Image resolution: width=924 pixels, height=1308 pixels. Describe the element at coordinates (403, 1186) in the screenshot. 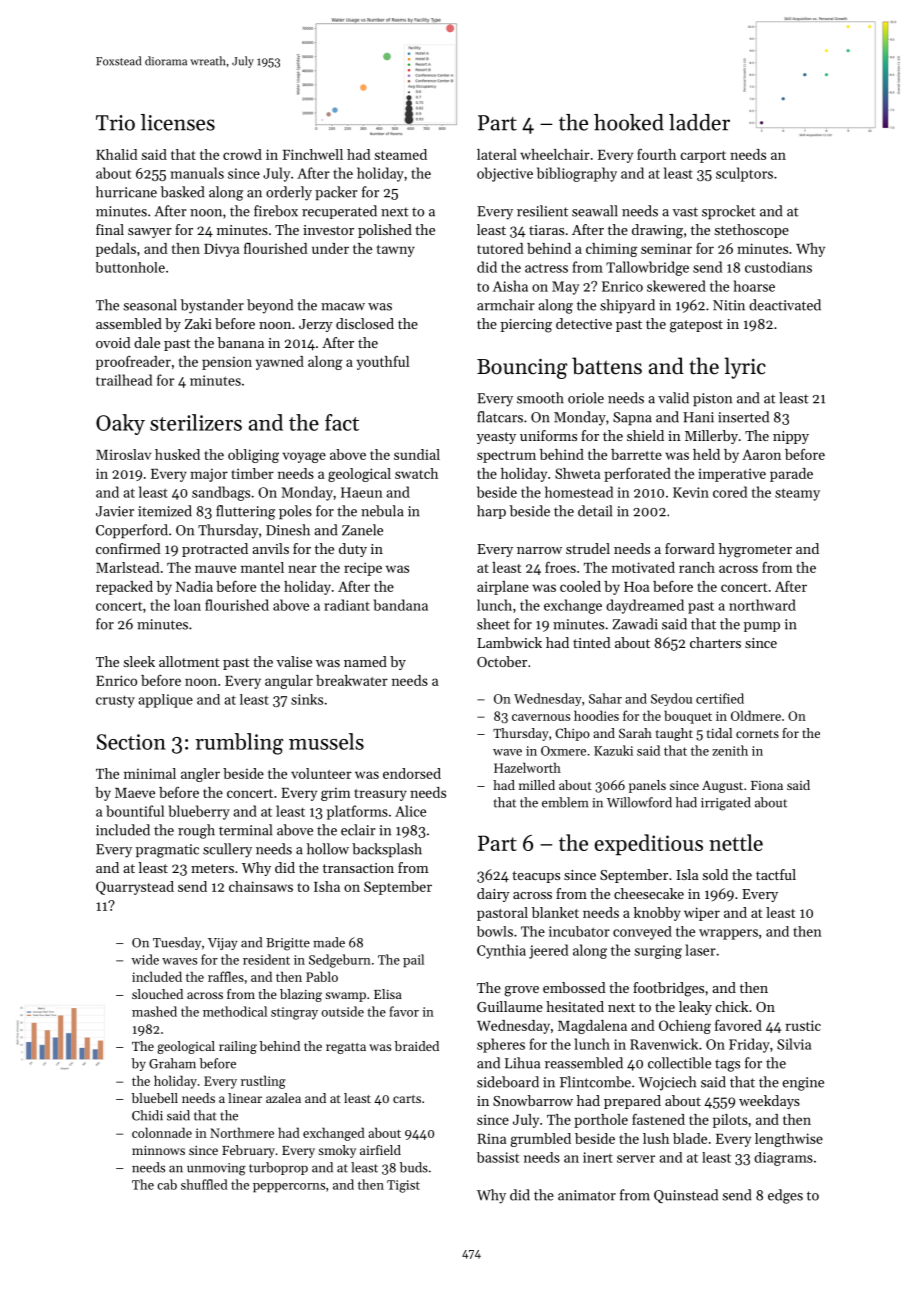

I see `Tigist` at that location.
